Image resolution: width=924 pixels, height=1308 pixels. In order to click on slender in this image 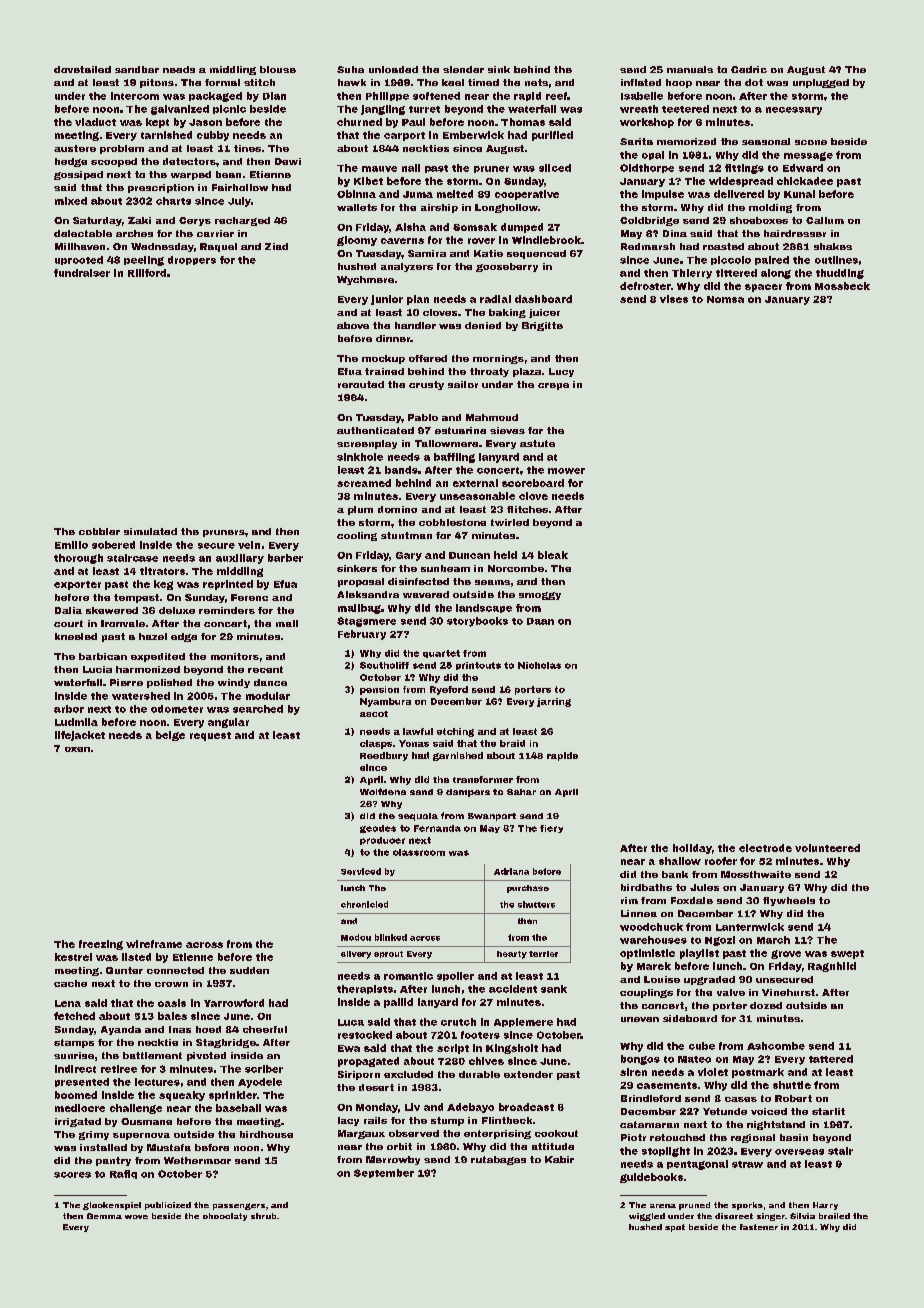, I will do `click(463, 69)`.
